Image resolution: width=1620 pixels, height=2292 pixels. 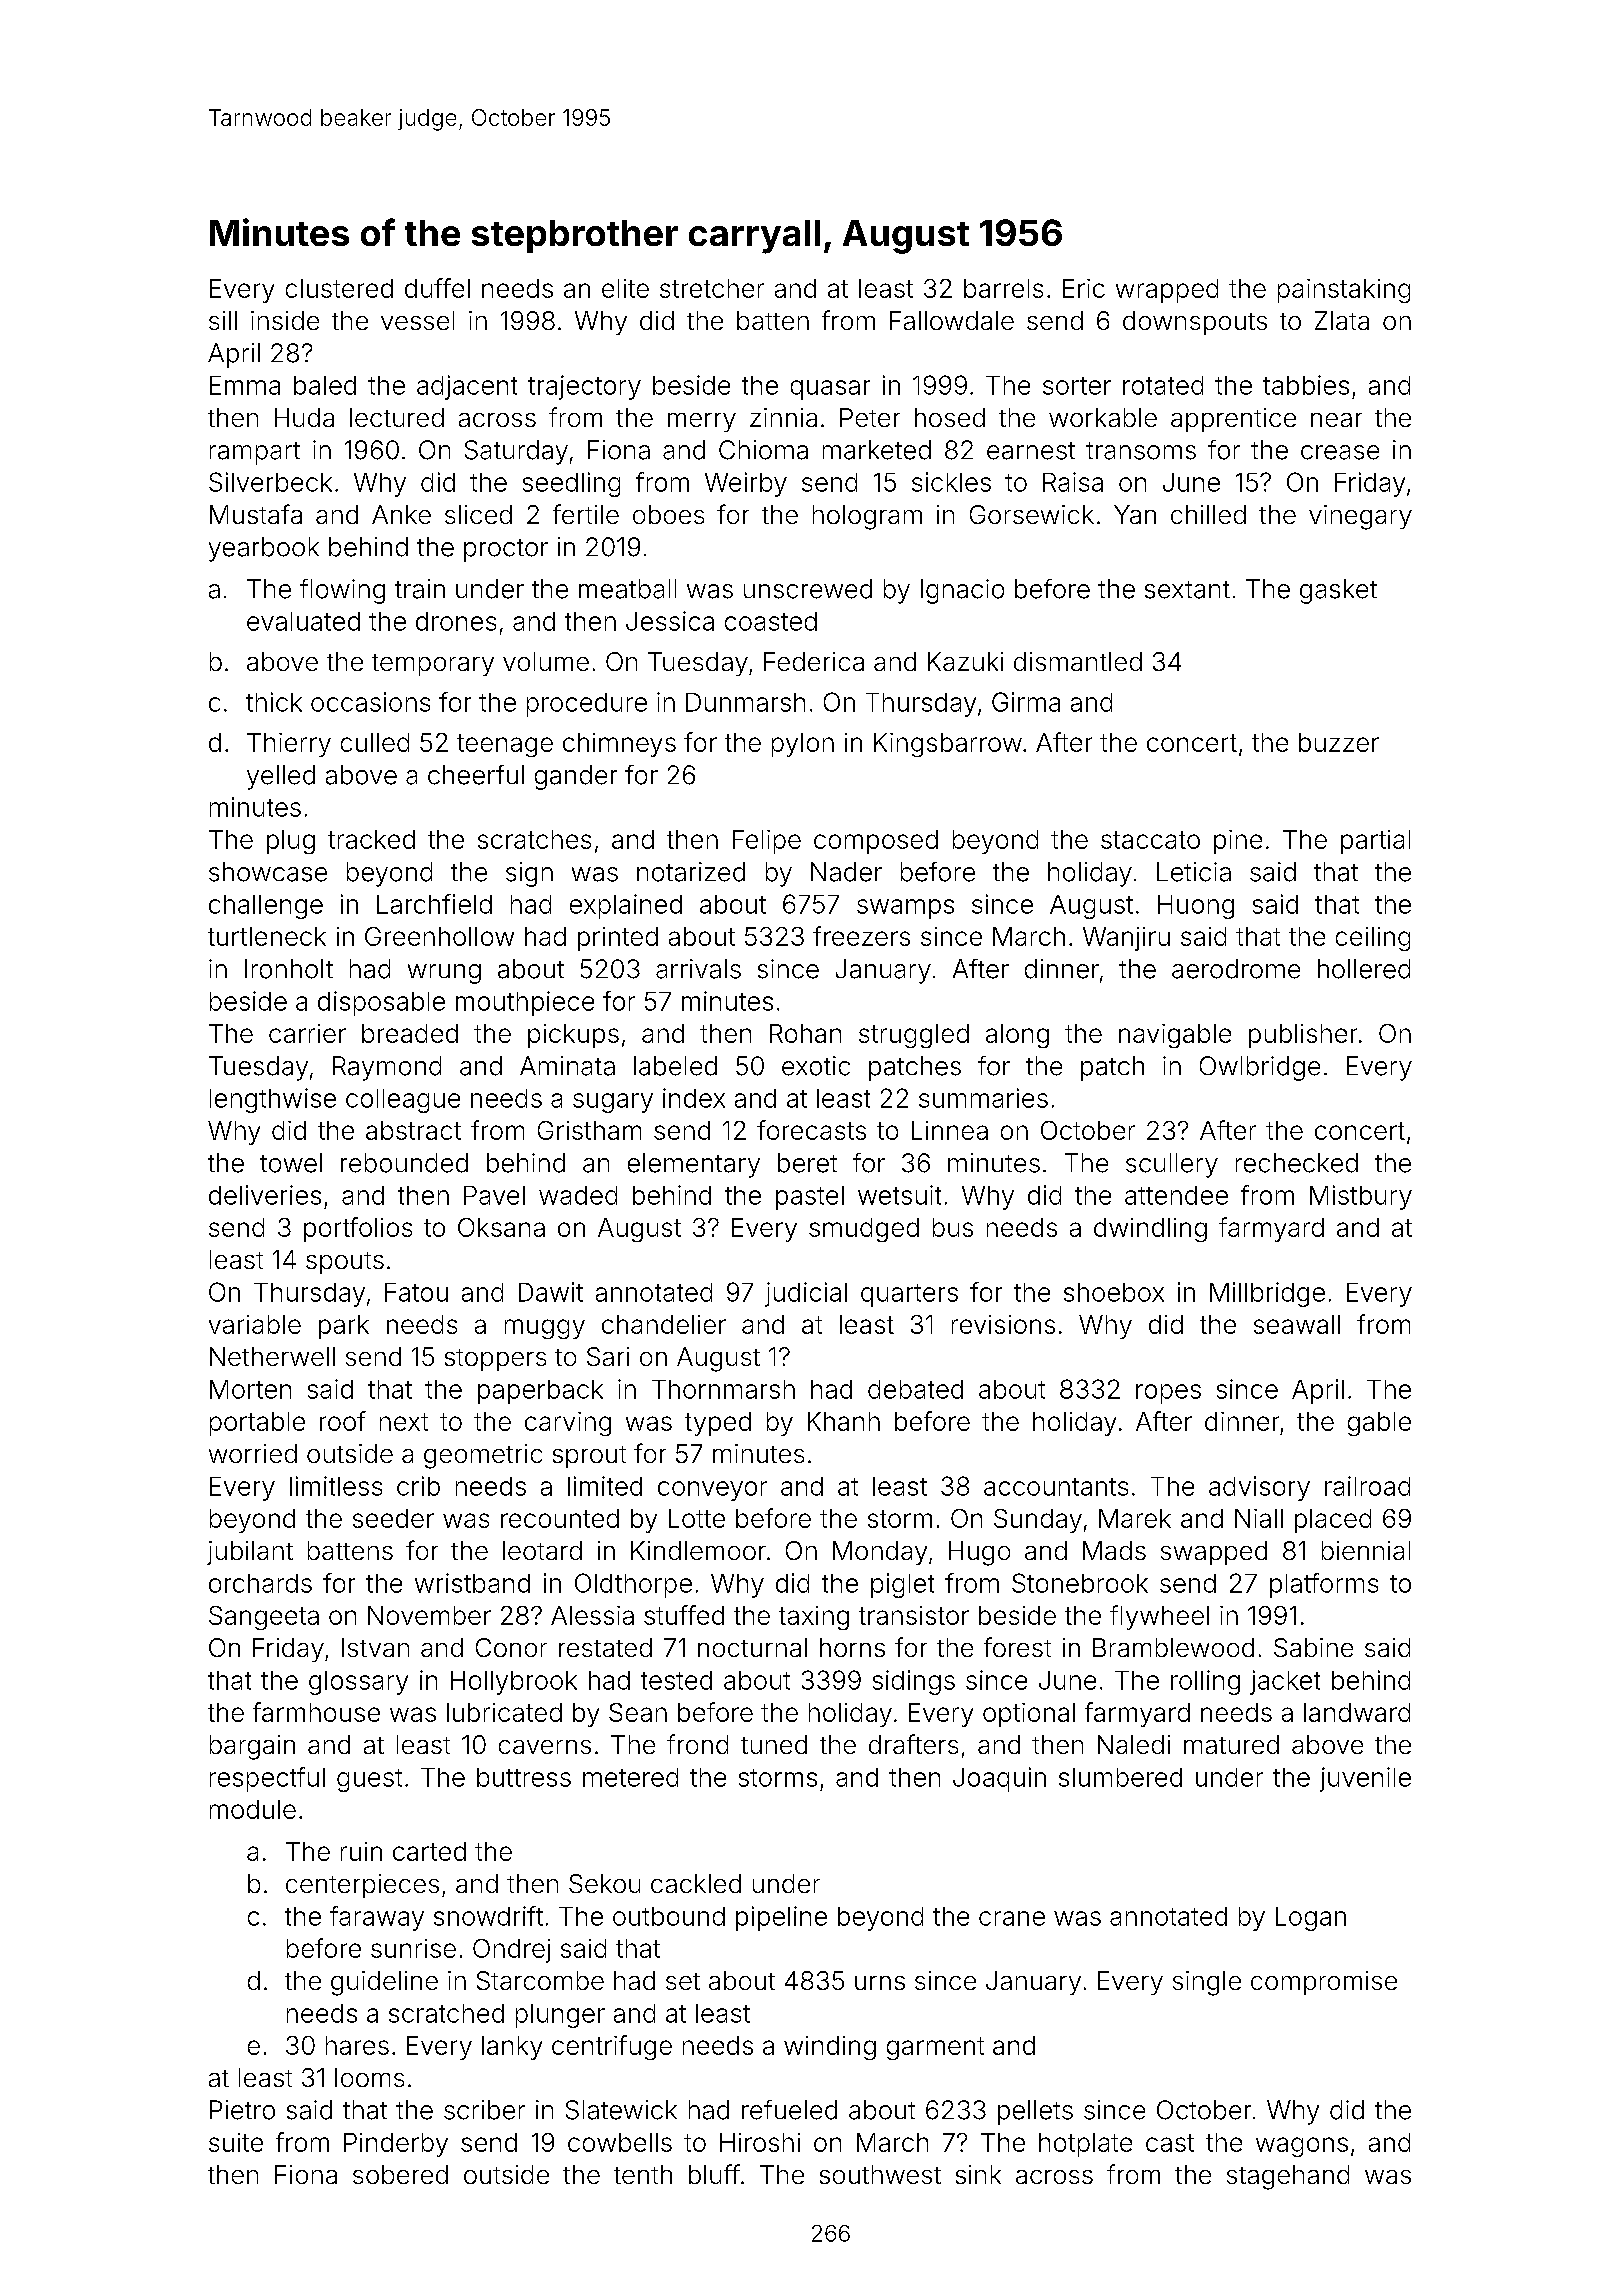 What do you see at coordinates (864, 1230) in the screenshot?
I see `smudged` at bounding box center [864, 1230].
